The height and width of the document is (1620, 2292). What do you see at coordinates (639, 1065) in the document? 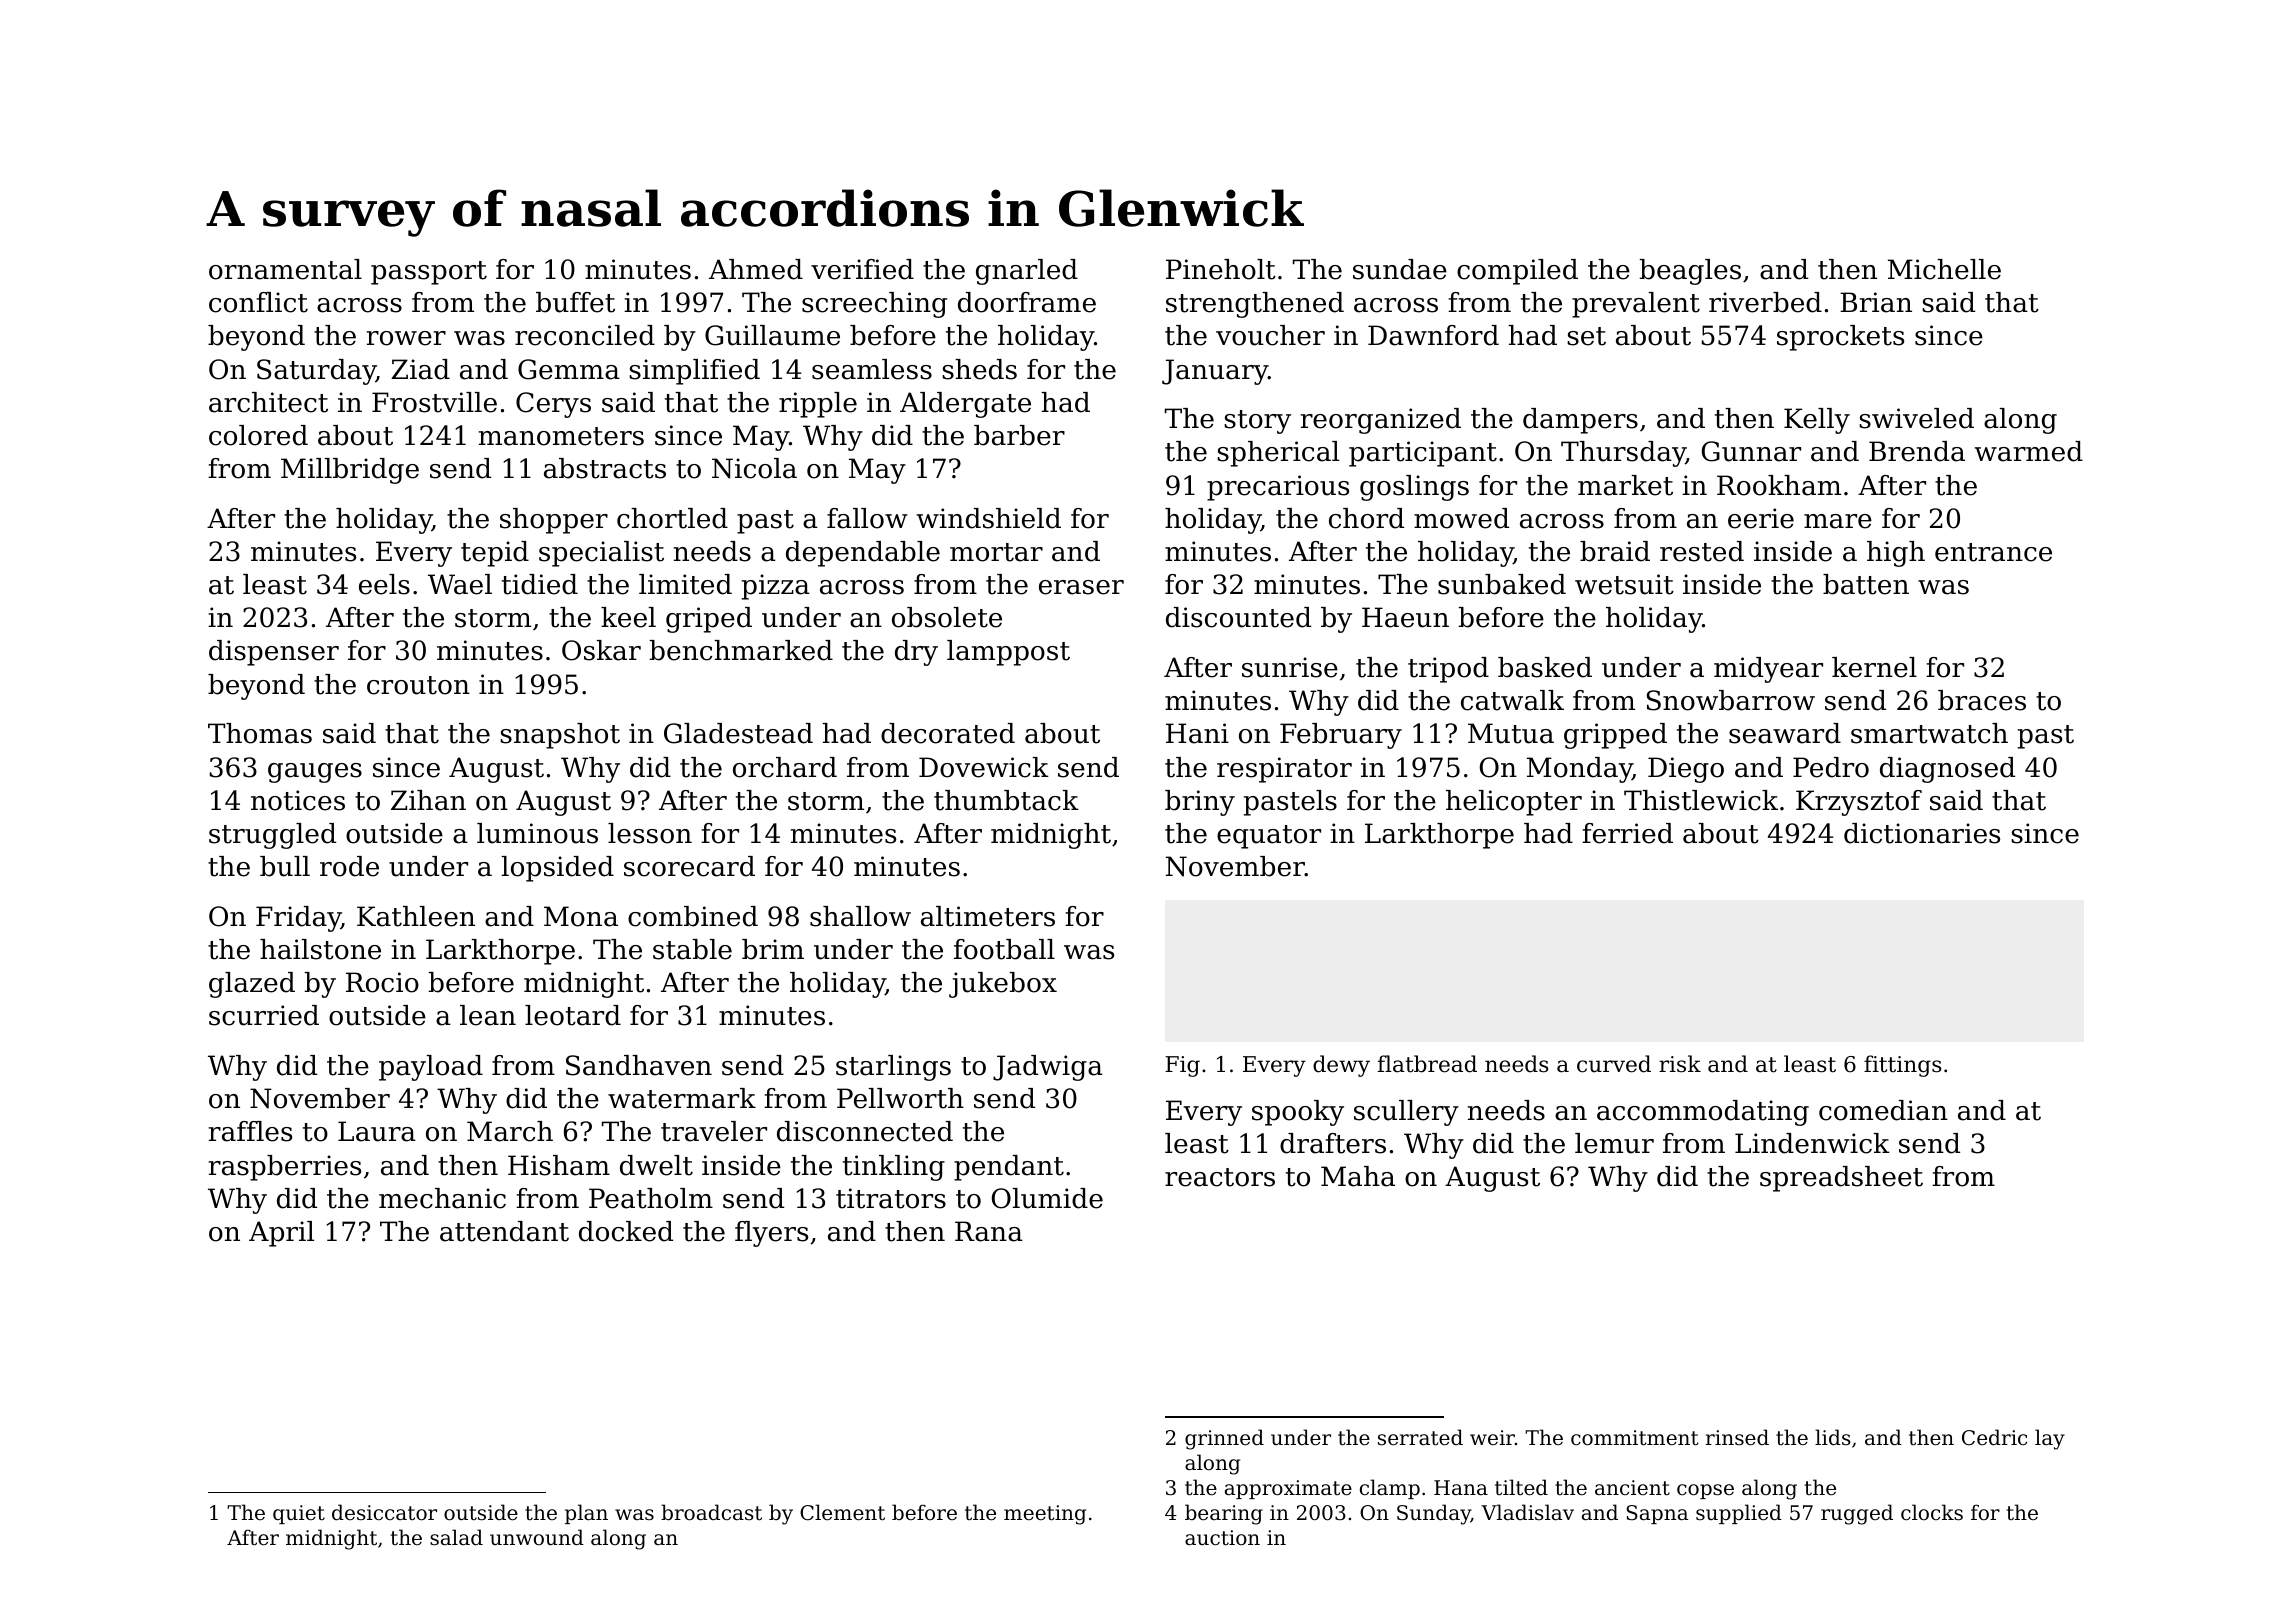
I see `Sandhaven` at bounding box center [639, 1065].
